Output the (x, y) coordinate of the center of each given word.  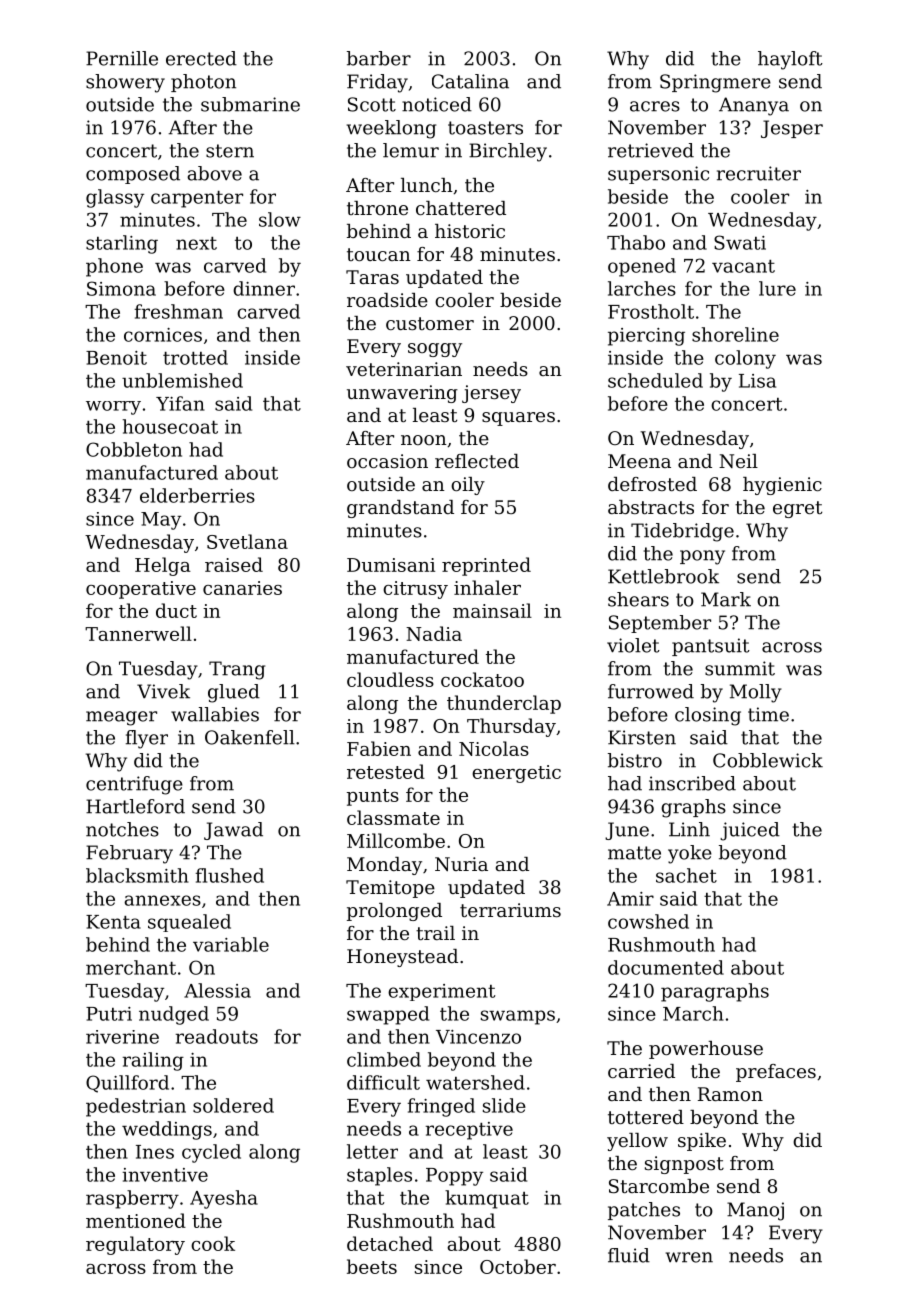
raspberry (132, 1199)
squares (518, 419)
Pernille (122, 58)
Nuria (461, 864)
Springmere (715, 83)
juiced (750, 831)
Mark (726, 599)
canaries (242, 588)
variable (231, 944)
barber (379, 58)
